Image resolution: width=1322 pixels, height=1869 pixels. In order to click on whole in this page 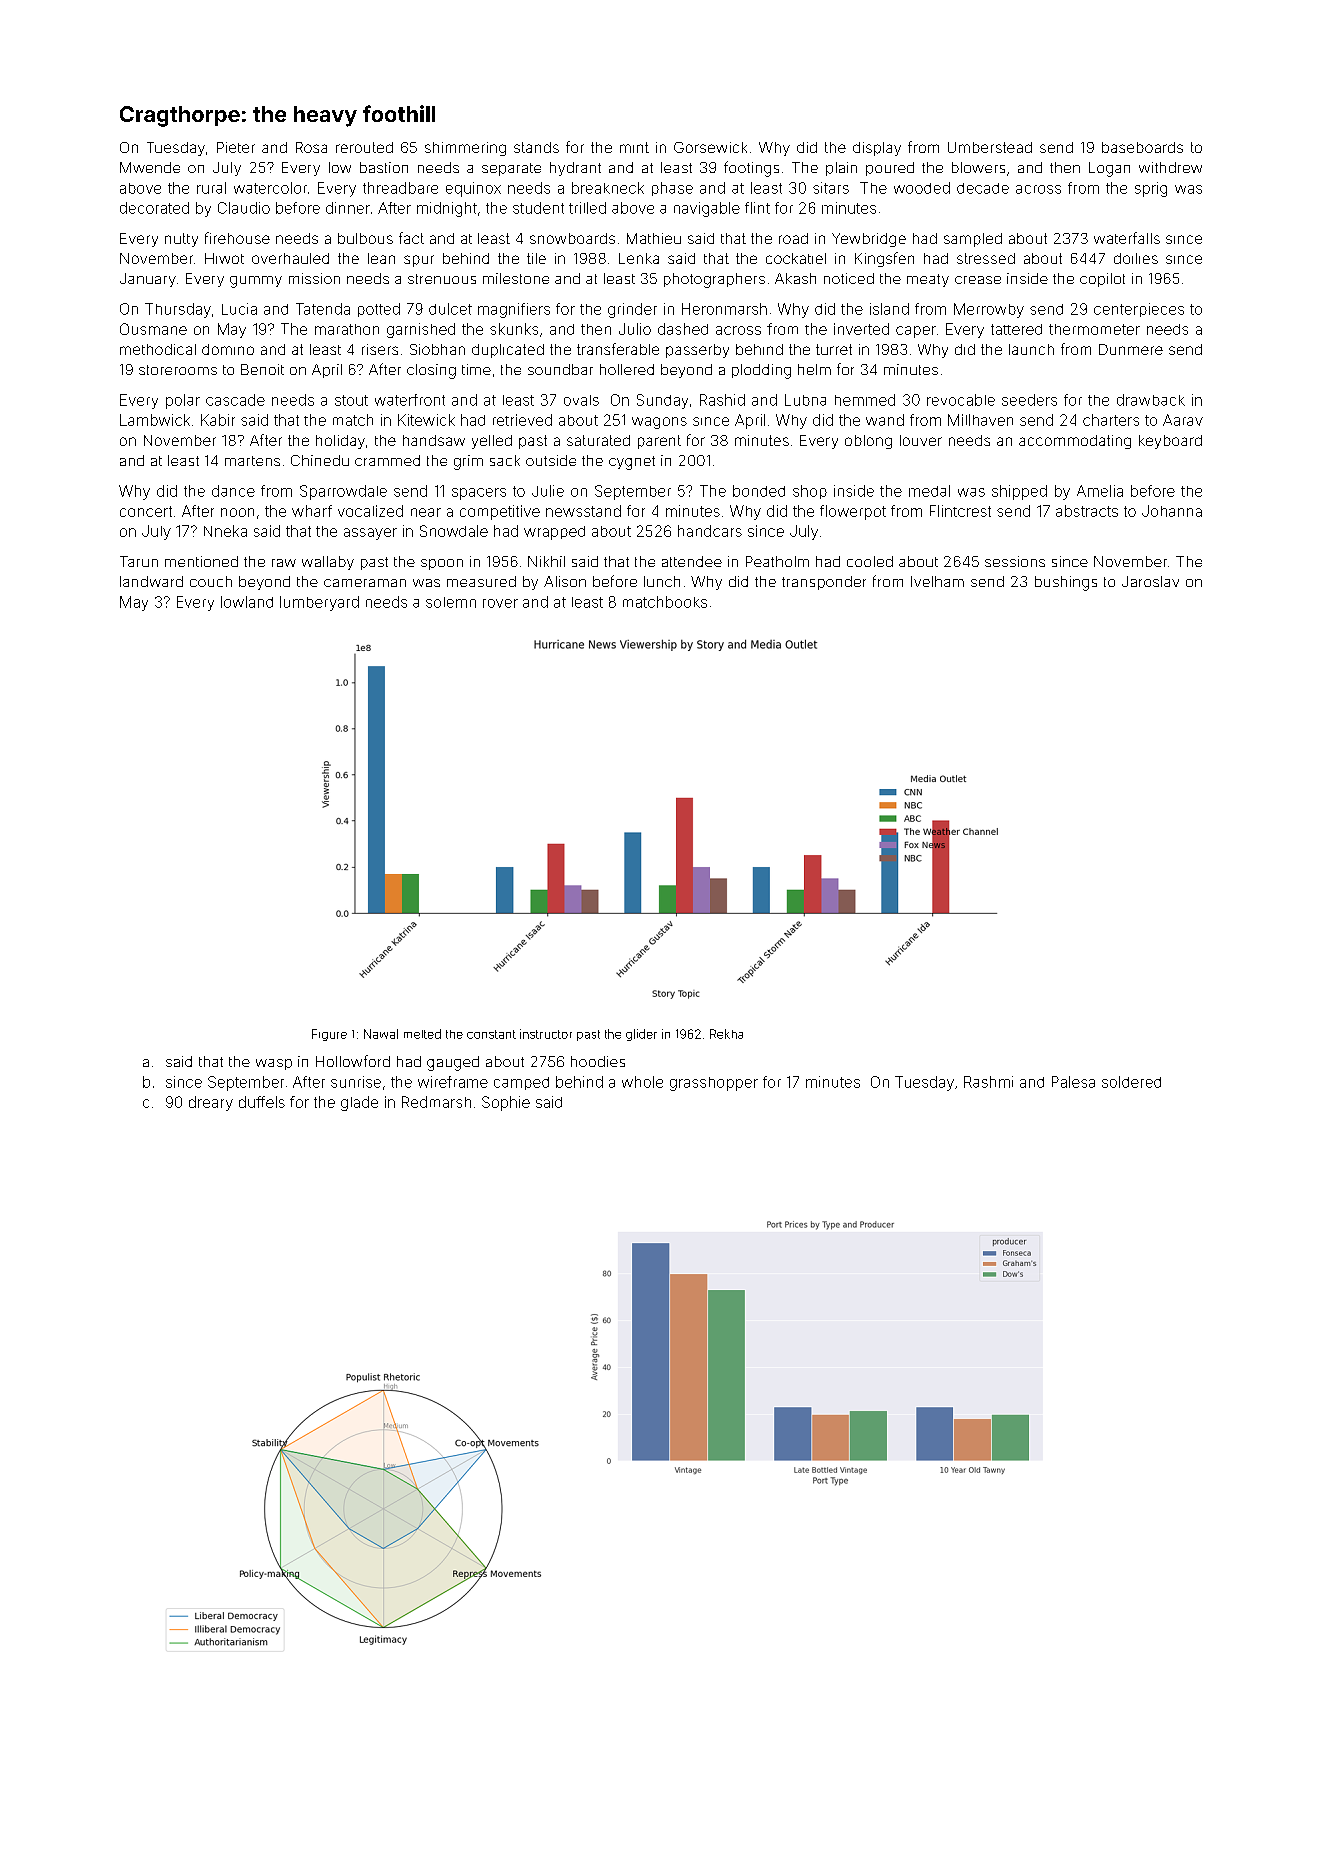, I will do `click(642, 1082)`.
